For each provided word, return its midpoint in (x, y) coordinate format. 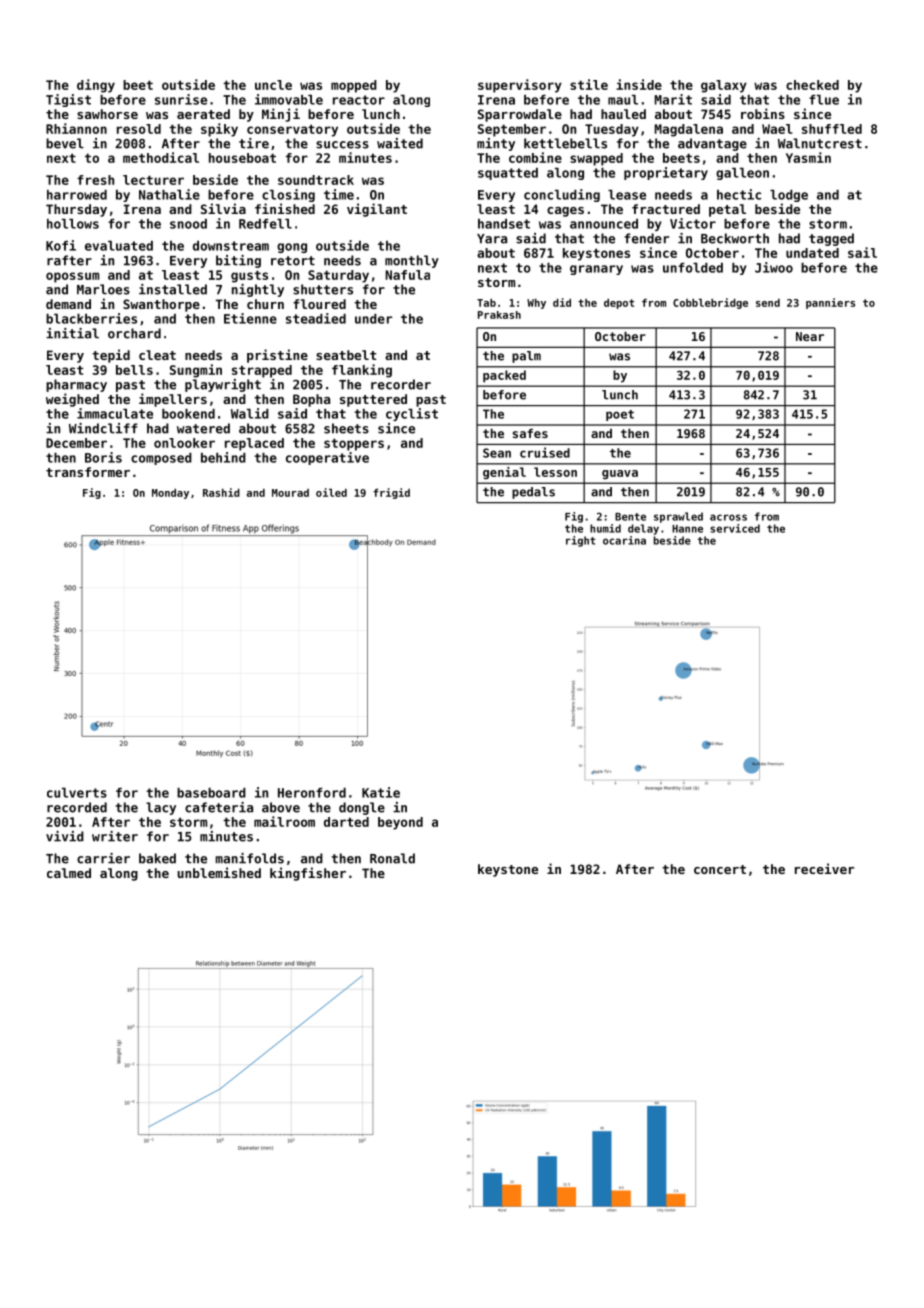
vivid (65, 836)
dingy (96, 86)
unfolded (693, 268)
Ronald (392, 858)
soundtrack (316, 180)
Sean (497, 453)
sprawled (678, 517)
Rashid (221, 492)
